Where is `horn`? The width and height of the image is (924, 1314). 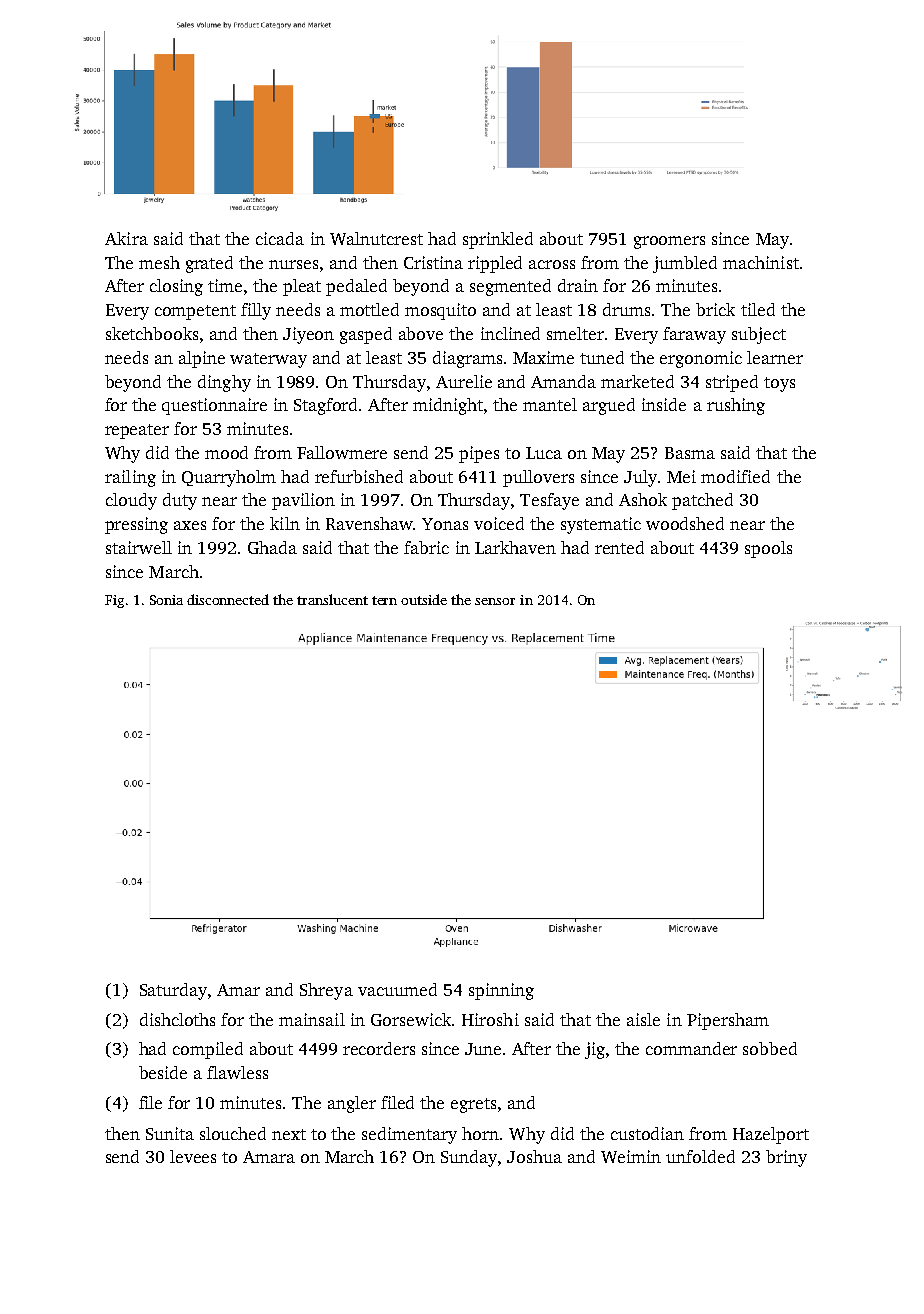 horn is located at coordinates (480, 1133).
